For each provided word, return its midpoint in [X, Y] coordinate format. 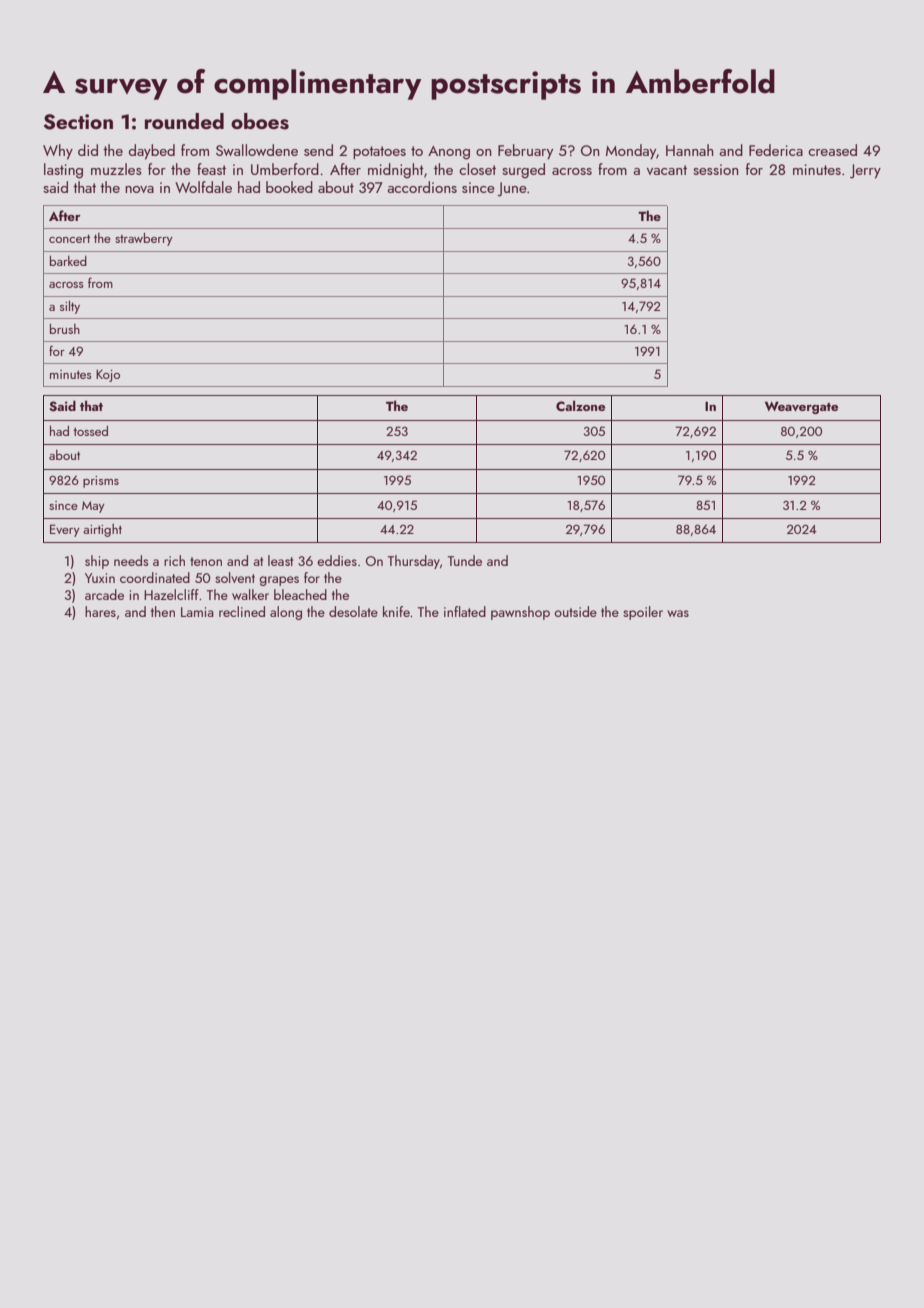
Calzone [580, 405]
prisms [101, 482]
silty [70, 307]
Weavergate [801, 408]
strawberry [144, 239]
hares [100, 611]
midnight [396, 171]
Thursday [414, 562]
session [715, 169]
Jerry [865, 171]
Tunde [465, 560]
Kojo [108, 376]
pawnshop [520, 613]
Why [58, 152]
